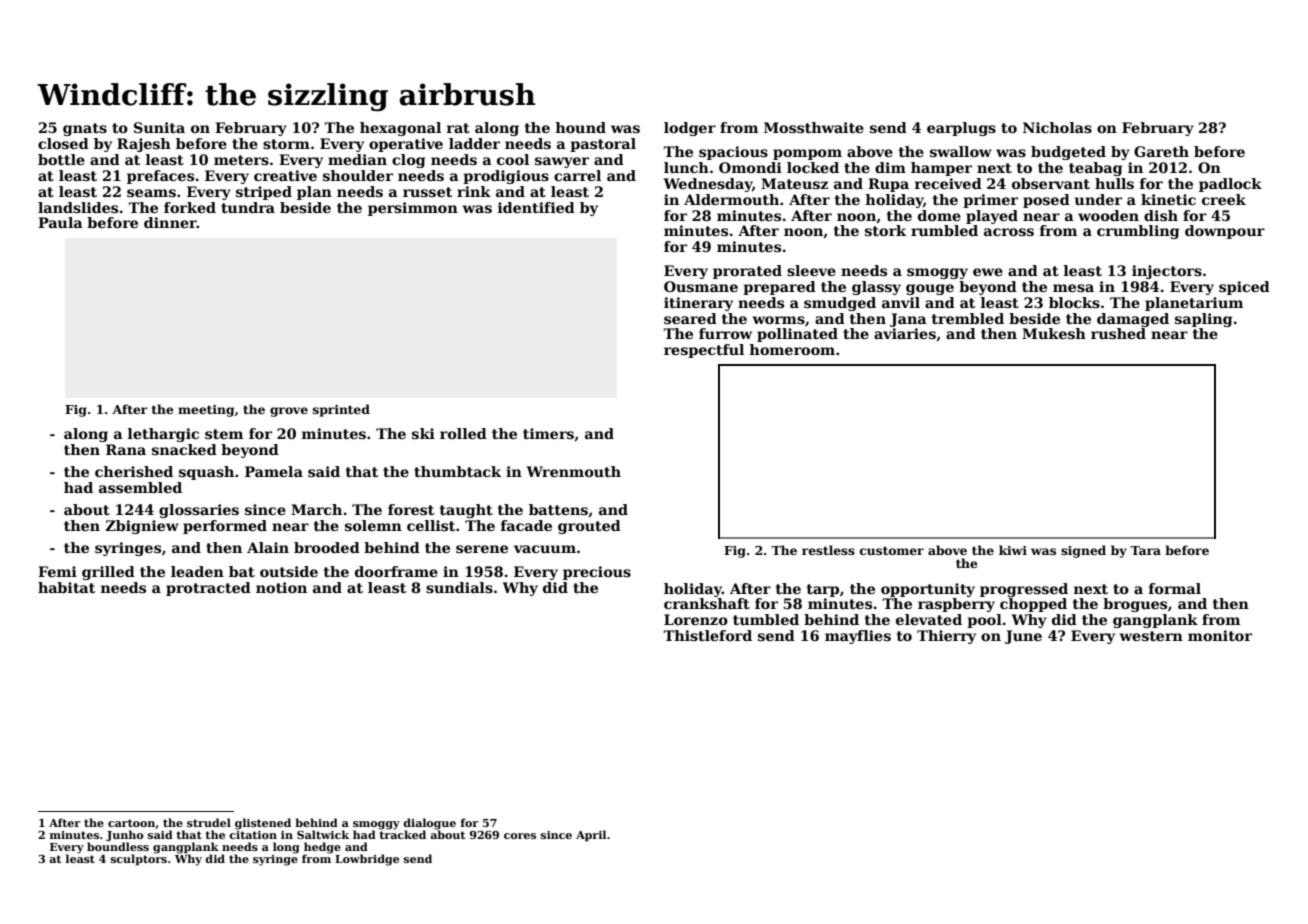 This screenshot has height=924, width=1308. What do you see at coordinates (1023, 637) in the screenshot?
I see `June` at bounding box center [1023, 637].
